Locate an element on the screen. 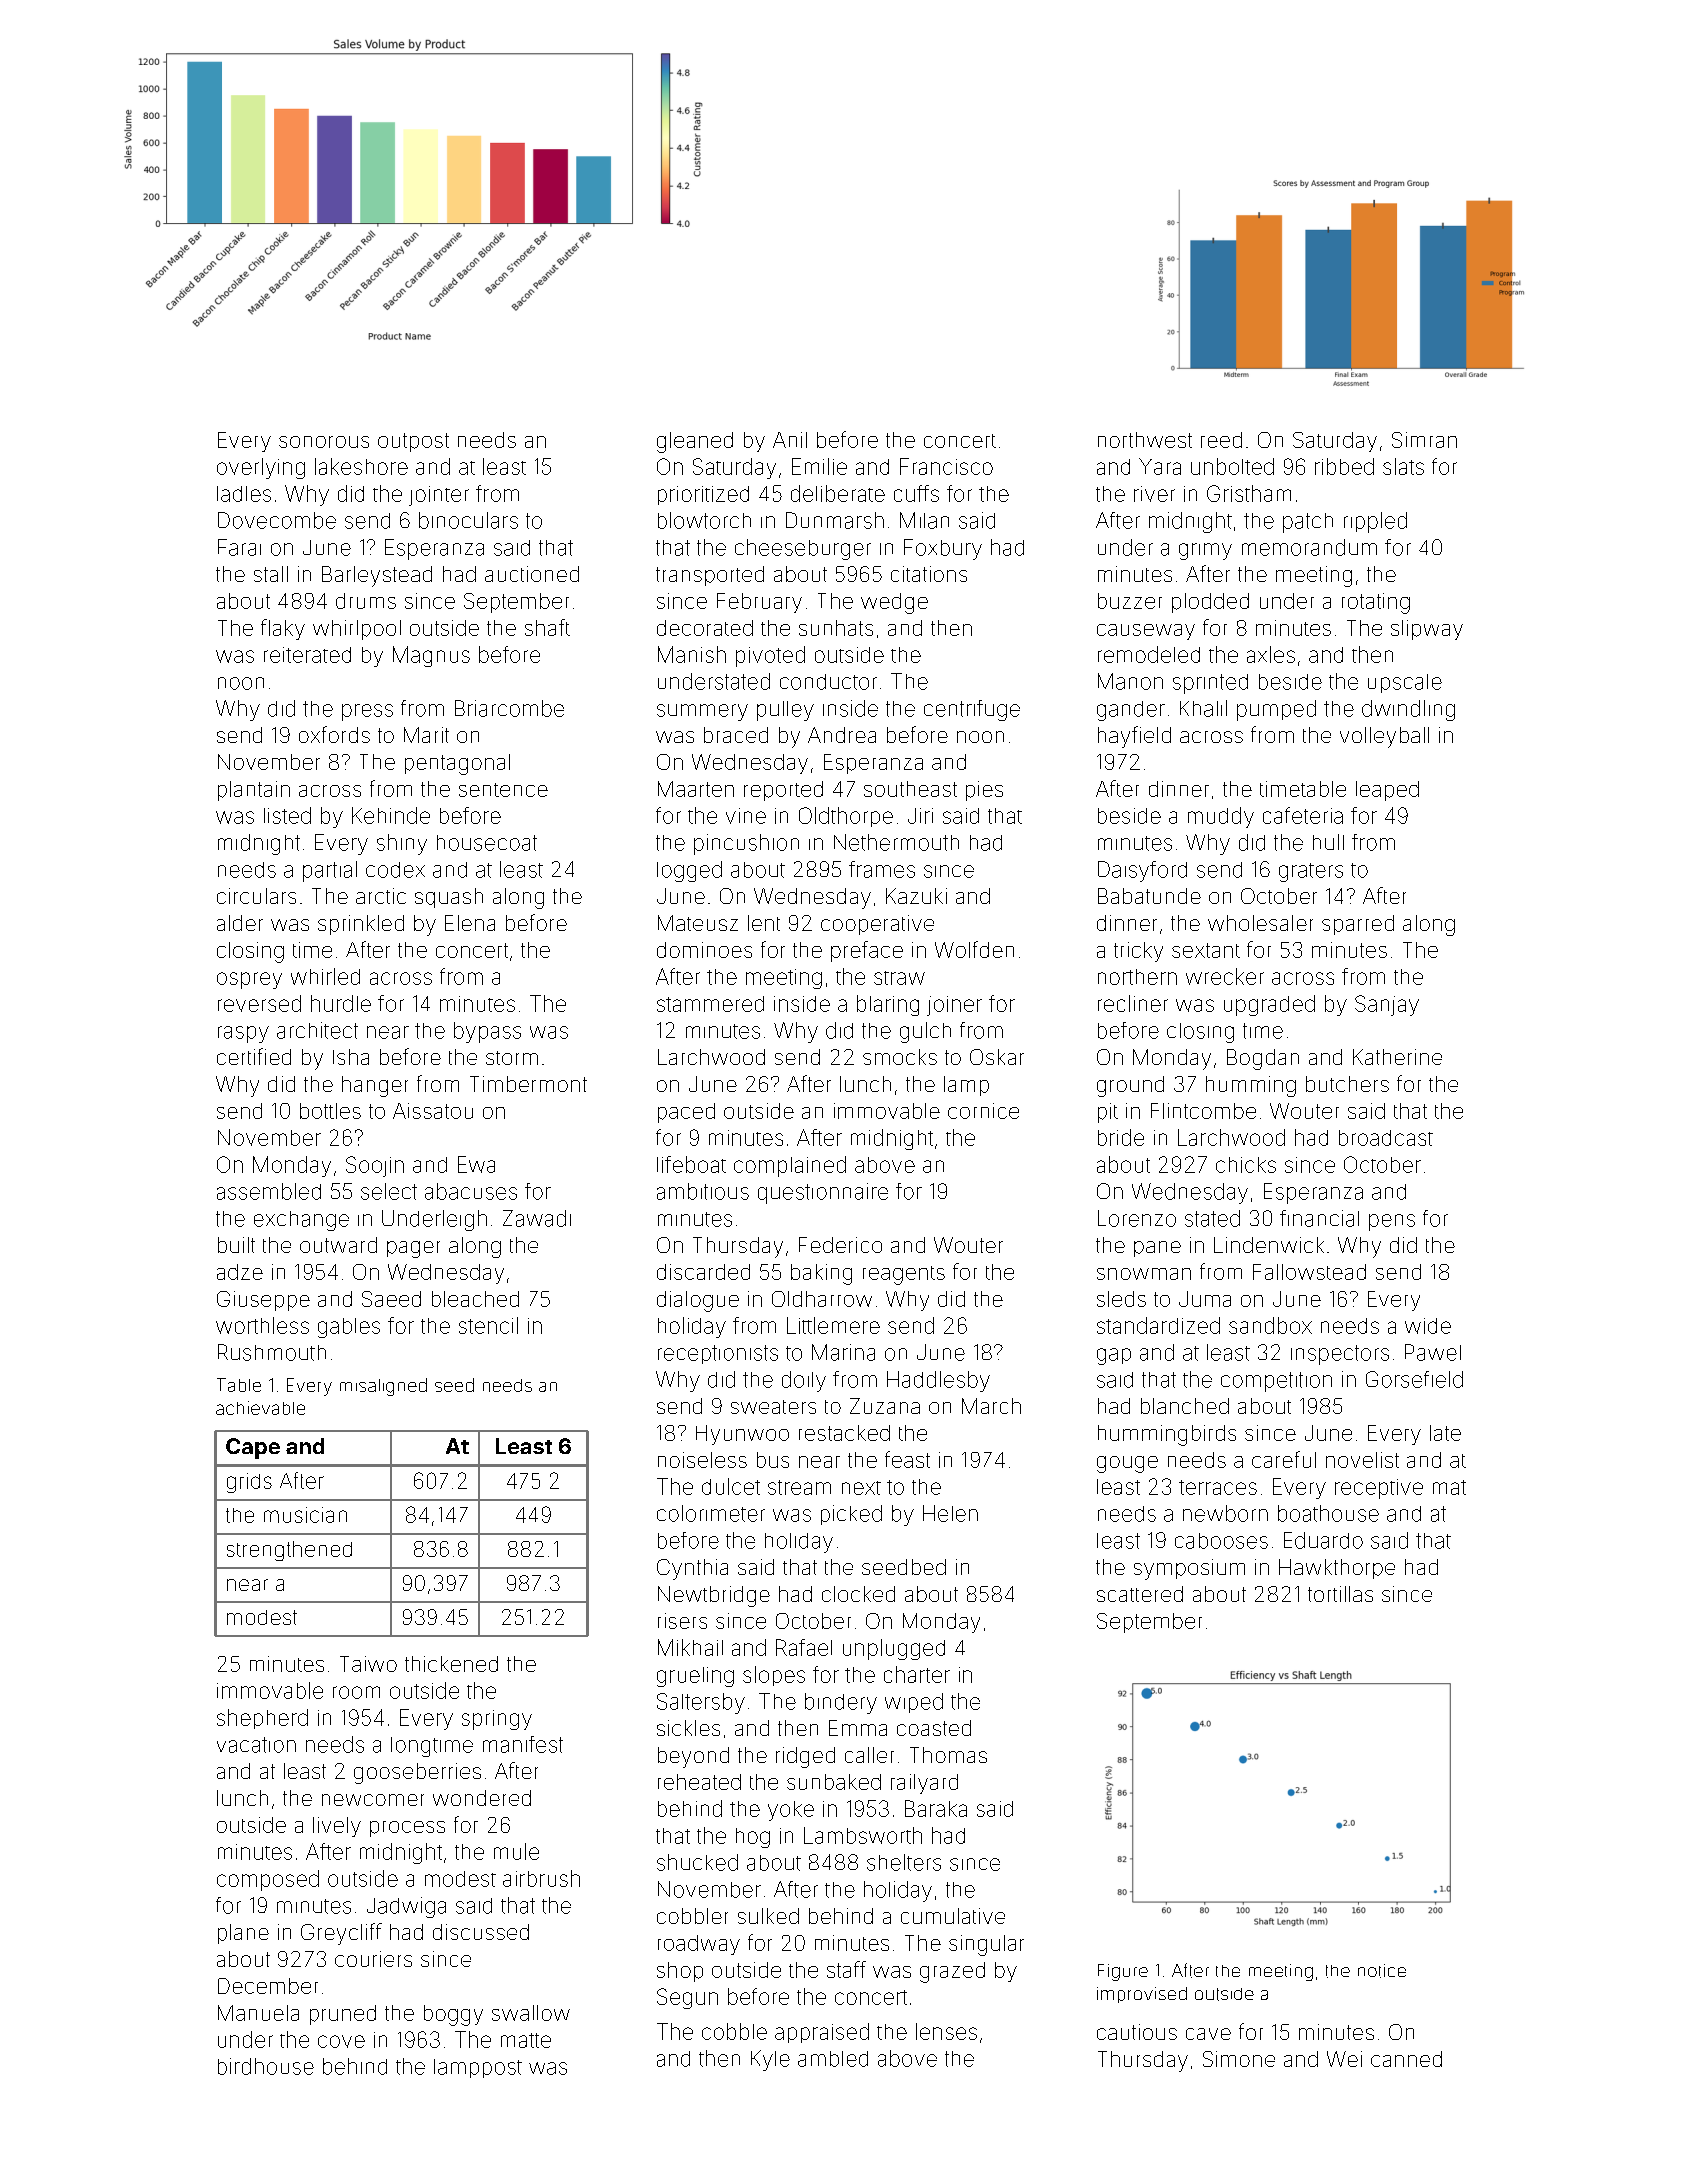 The image size is (1683, 2178). transported is located at coordinates (710, 576).
